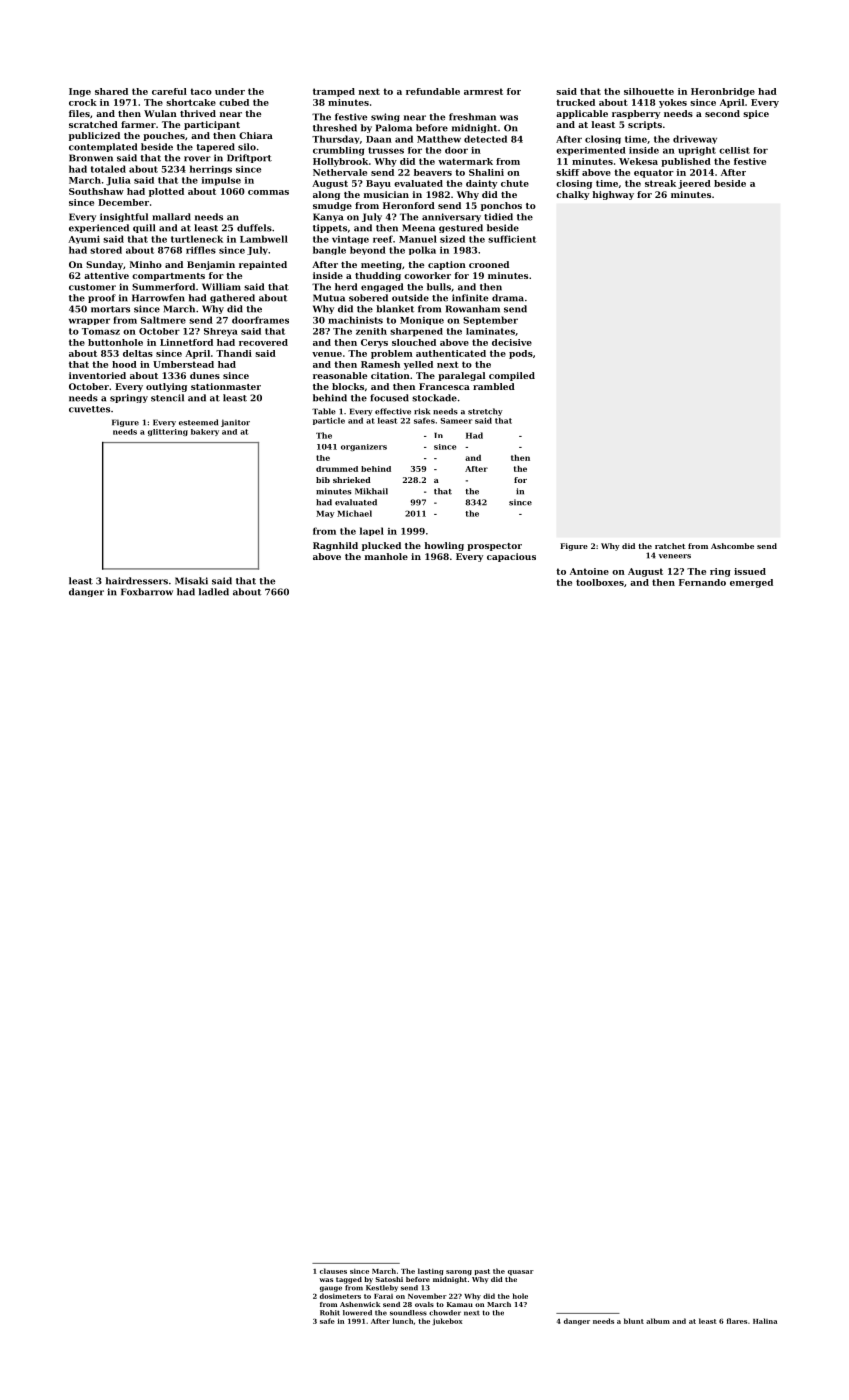  I want to click on emerged, so click(751, 583).
